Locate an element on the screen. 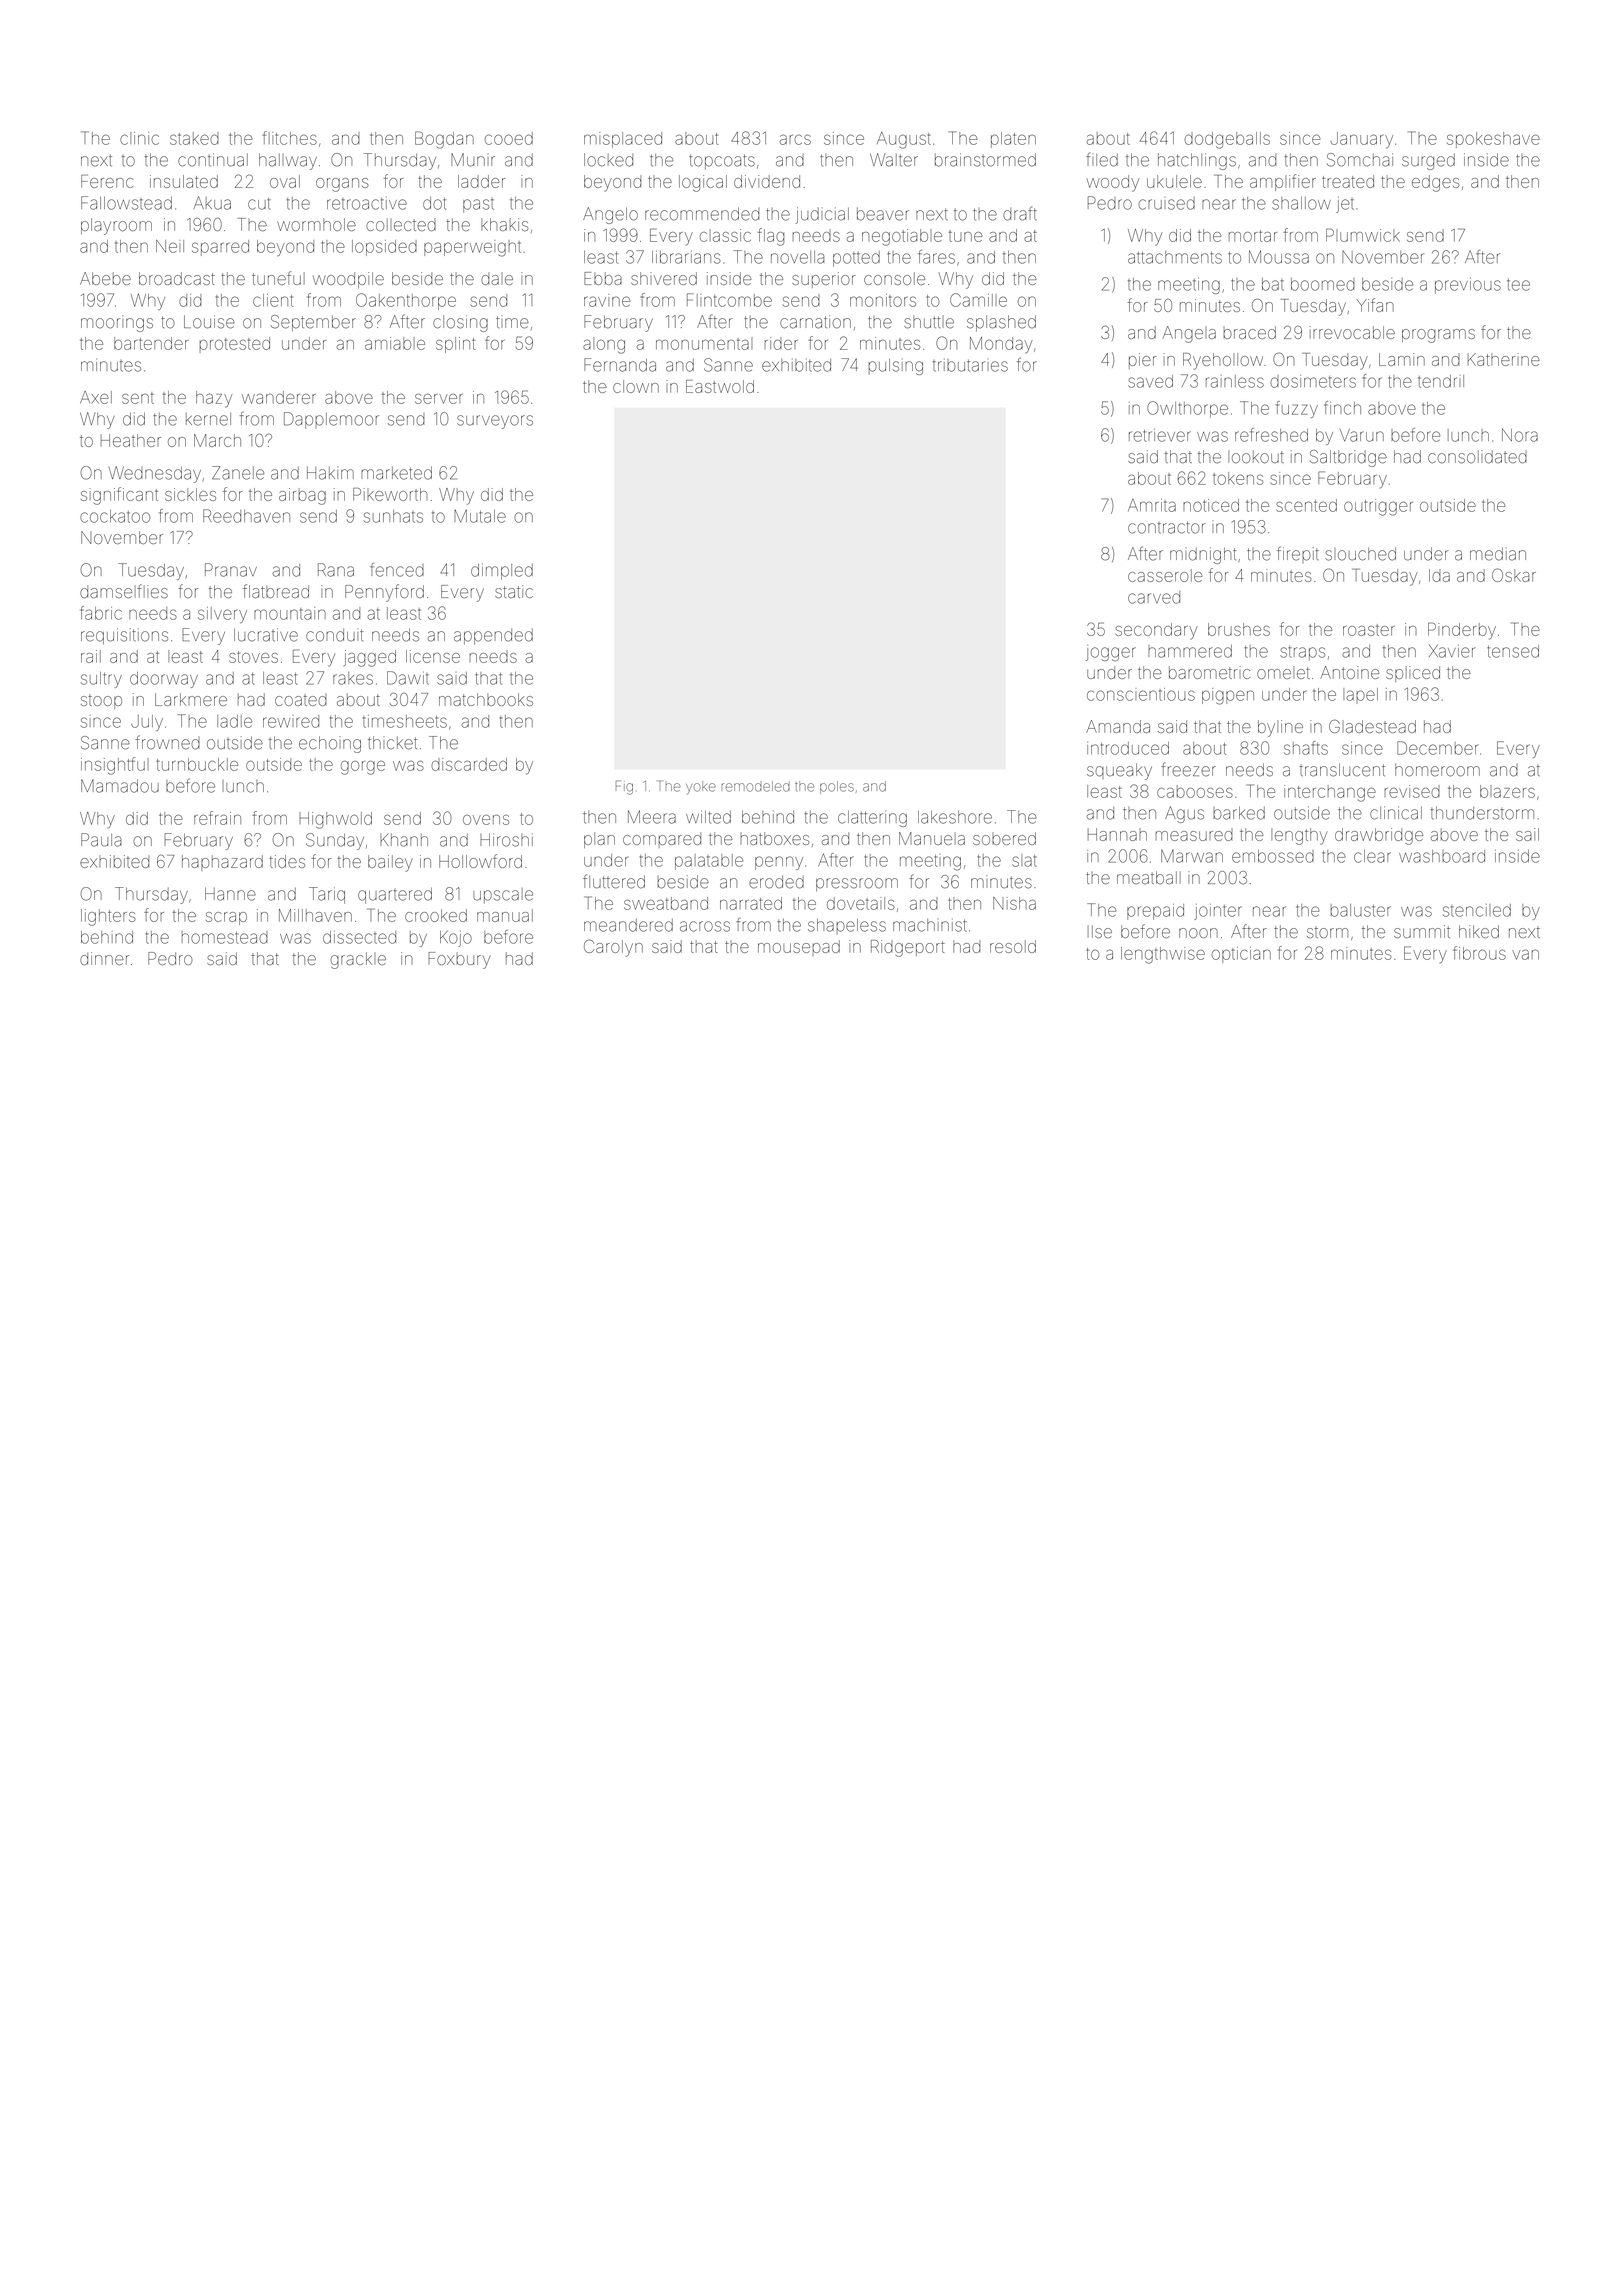  Ilse is located at coordinates (1100, 931).
